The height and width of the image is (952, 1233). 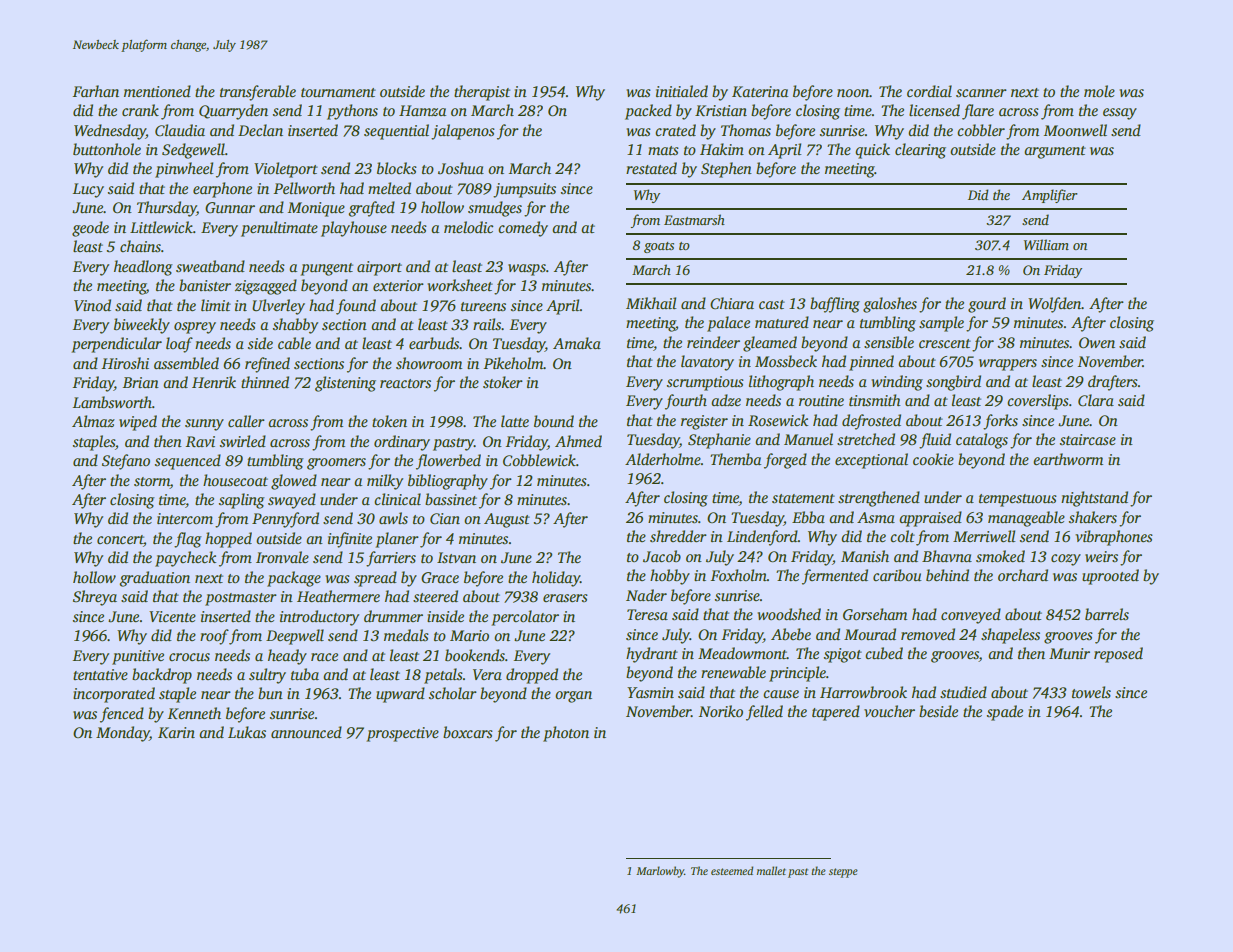 What do you see at coordinates (652, 655) in the image?
I see `hydrant` at bounding box center [652, 655].
